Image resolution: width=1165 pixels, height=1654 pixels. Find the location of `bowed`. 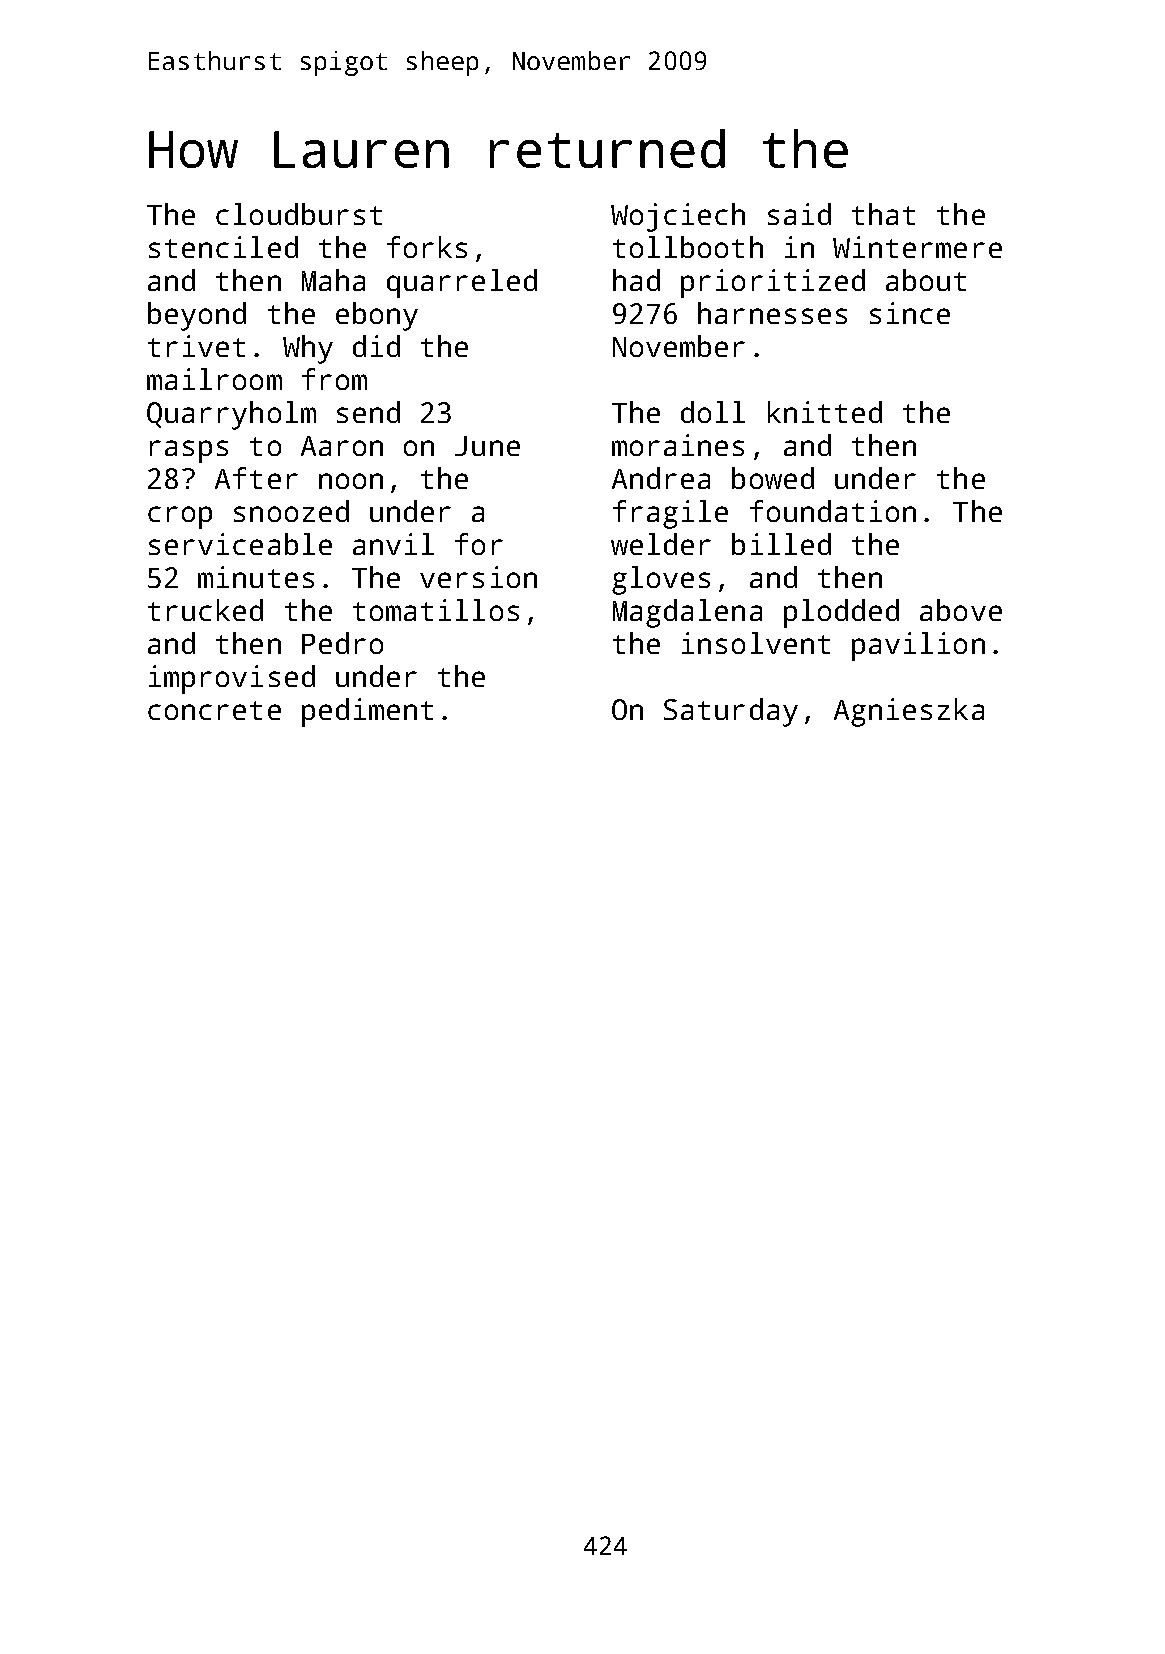

bowed is located at coordinates (773, 478).
